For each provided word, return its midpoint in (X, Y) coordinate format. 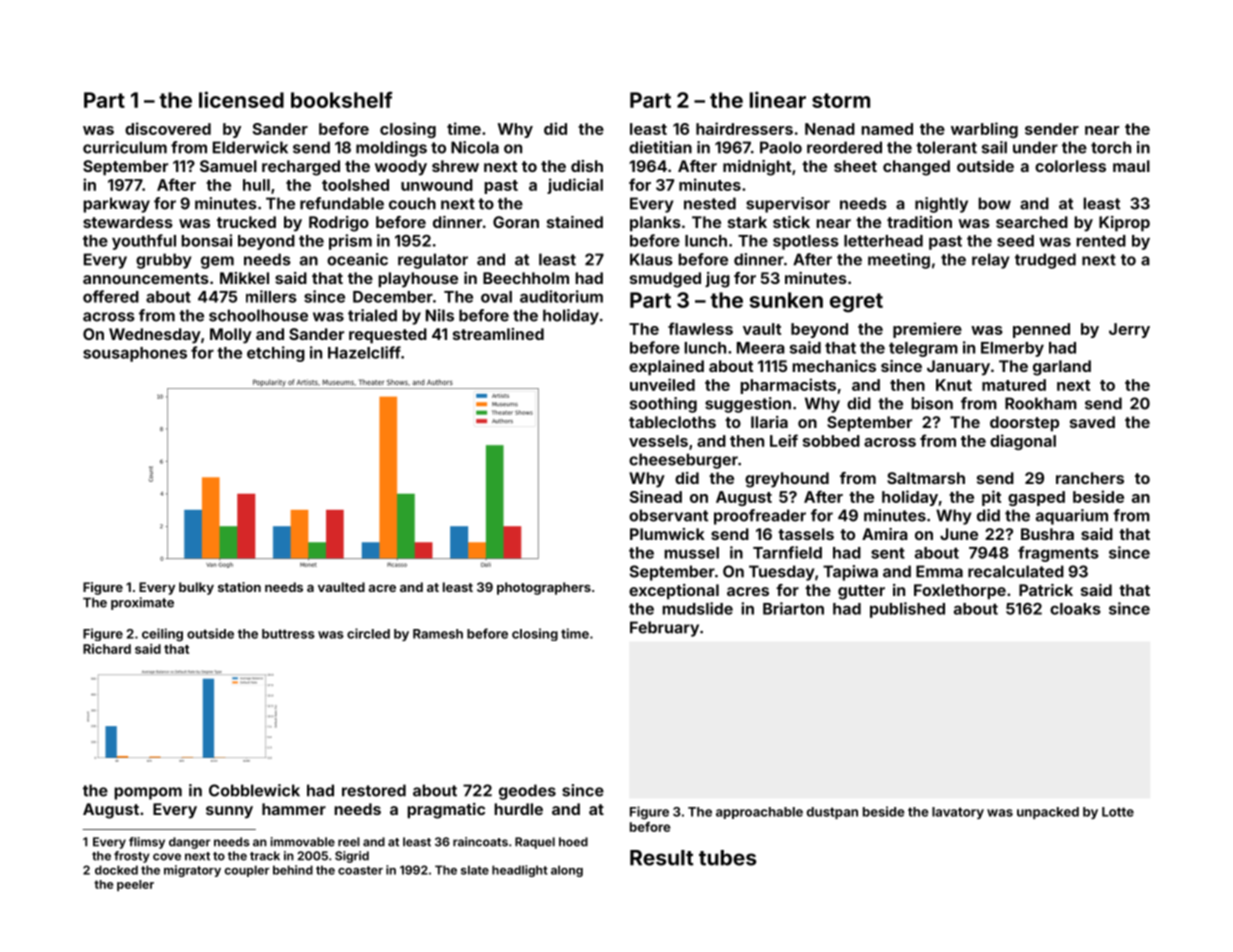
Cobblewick (254, 790)
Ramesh (438, 634)
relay (991, 261)
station (239, 587)
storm (841, 100)
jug (717, 280)
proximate (142, 603)
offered (111, 296)
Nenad (830, 129)
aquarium (1072, 517)
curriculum (125, 147)
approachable (759, 813)
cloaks (1075, 609)
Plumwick (667, 534)
